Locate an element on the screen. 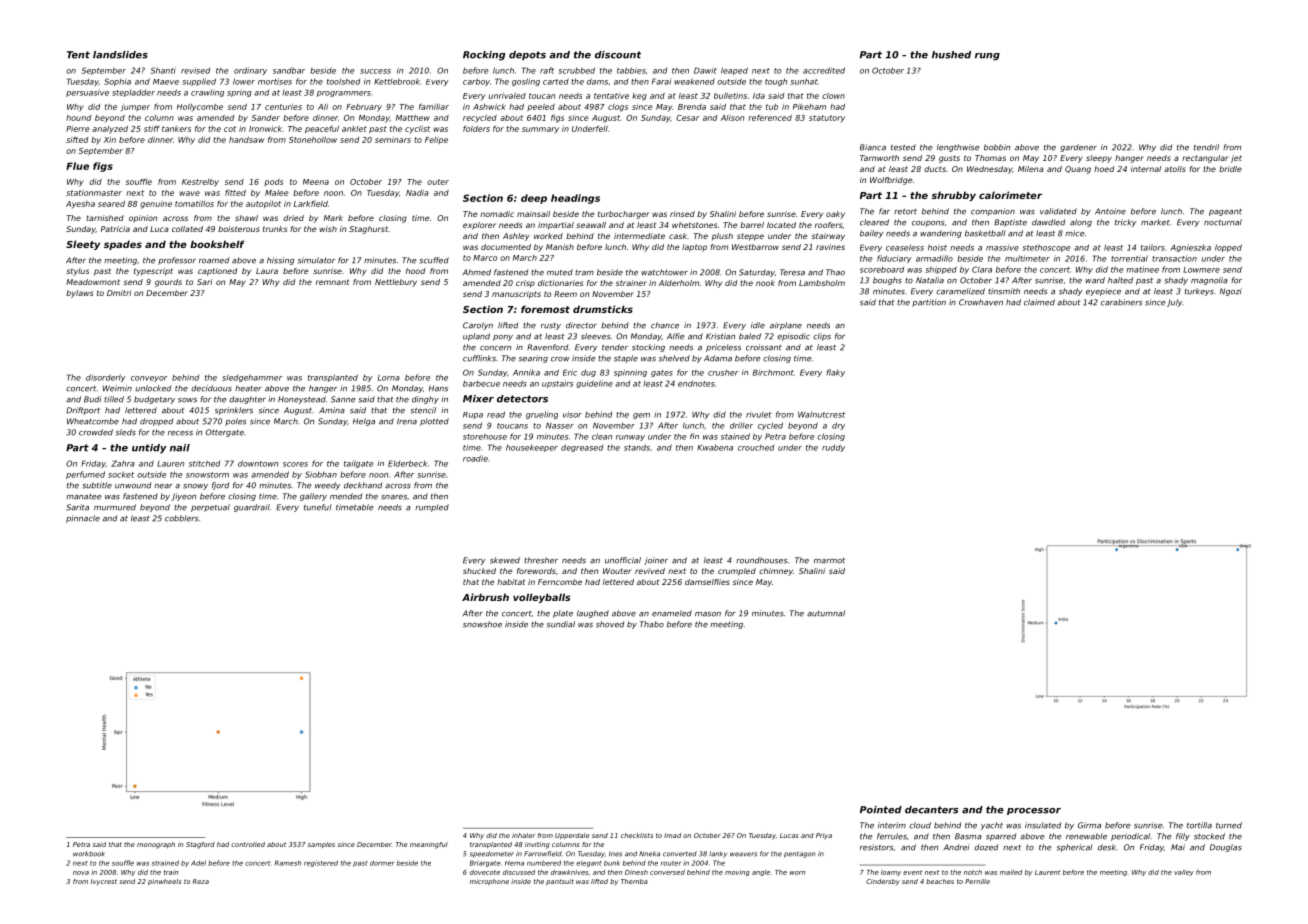 The width and height of the screenshot is (1308, 924). rung is located at coordinates (987, 57).
